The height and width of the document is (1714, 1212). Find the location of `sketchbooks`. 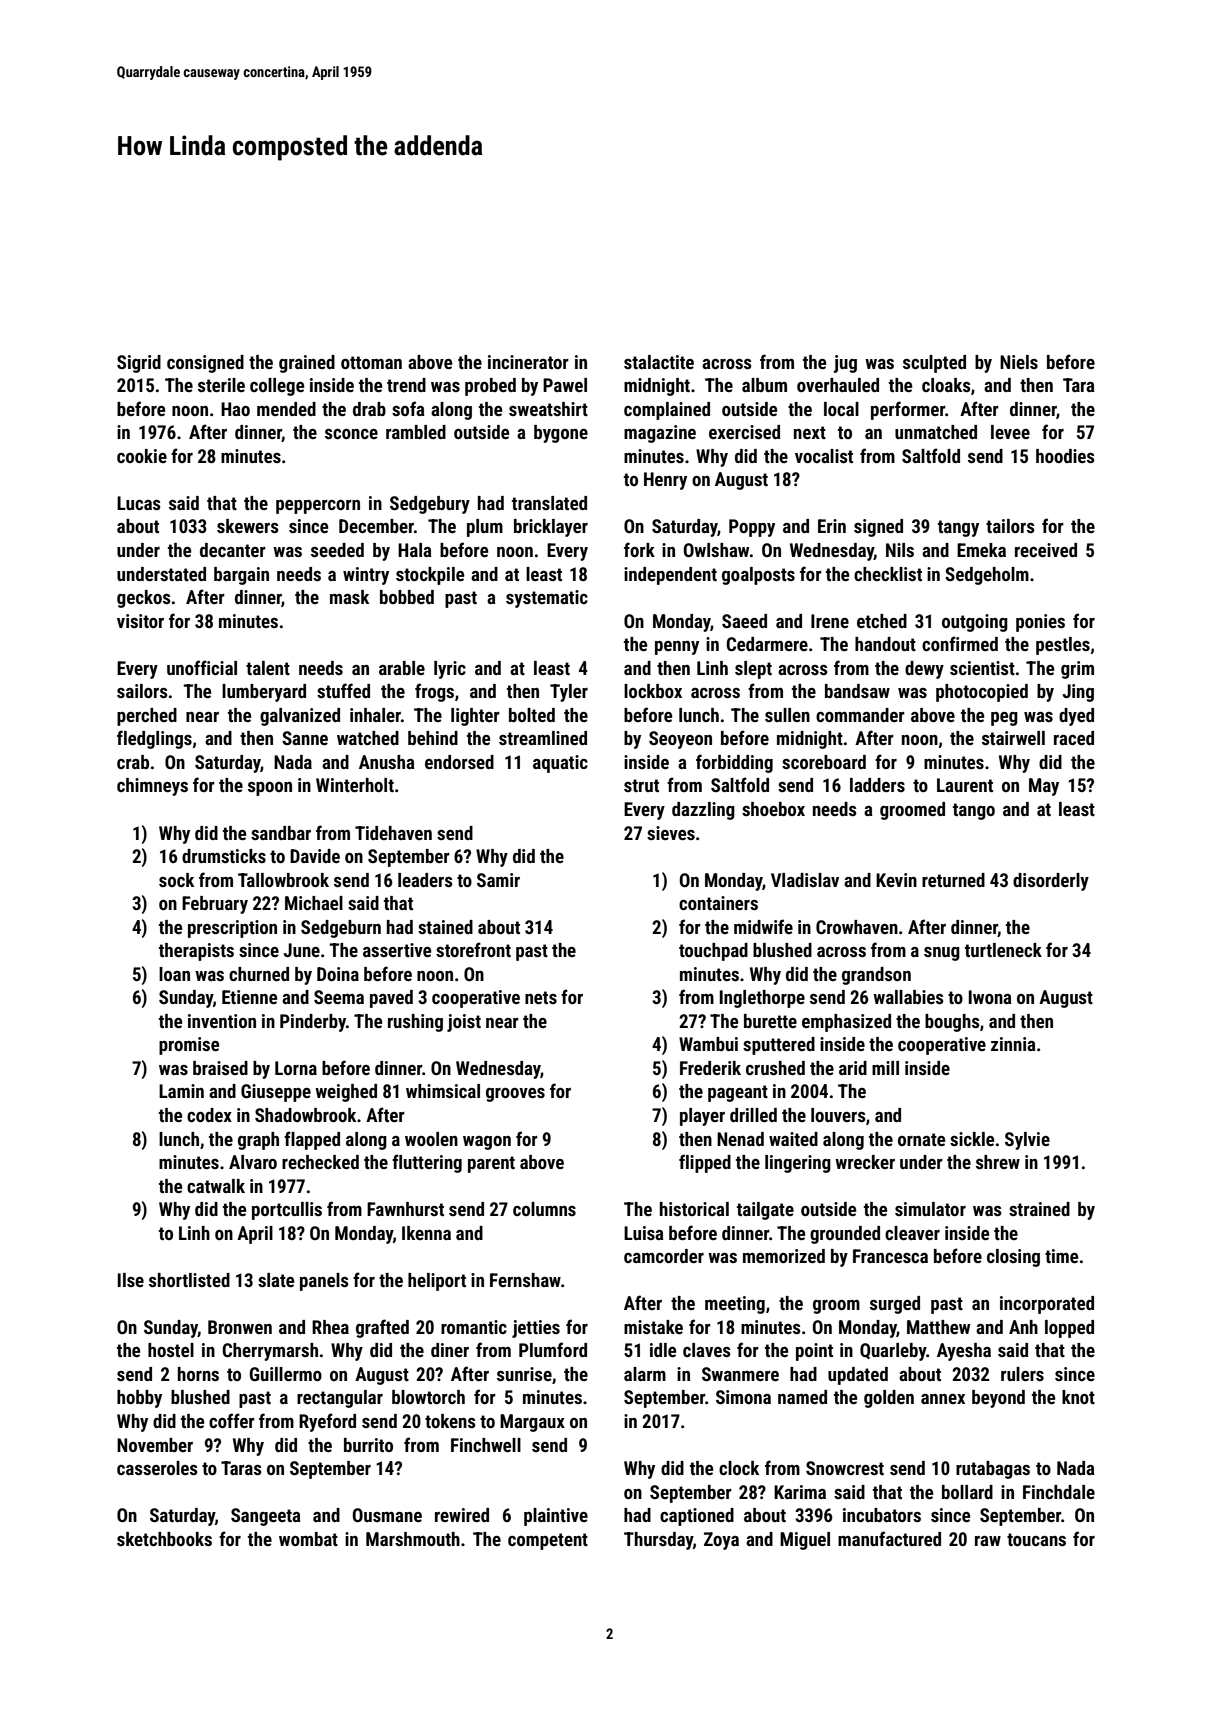

sketchbooks is located at coordinates (164, 1539).
